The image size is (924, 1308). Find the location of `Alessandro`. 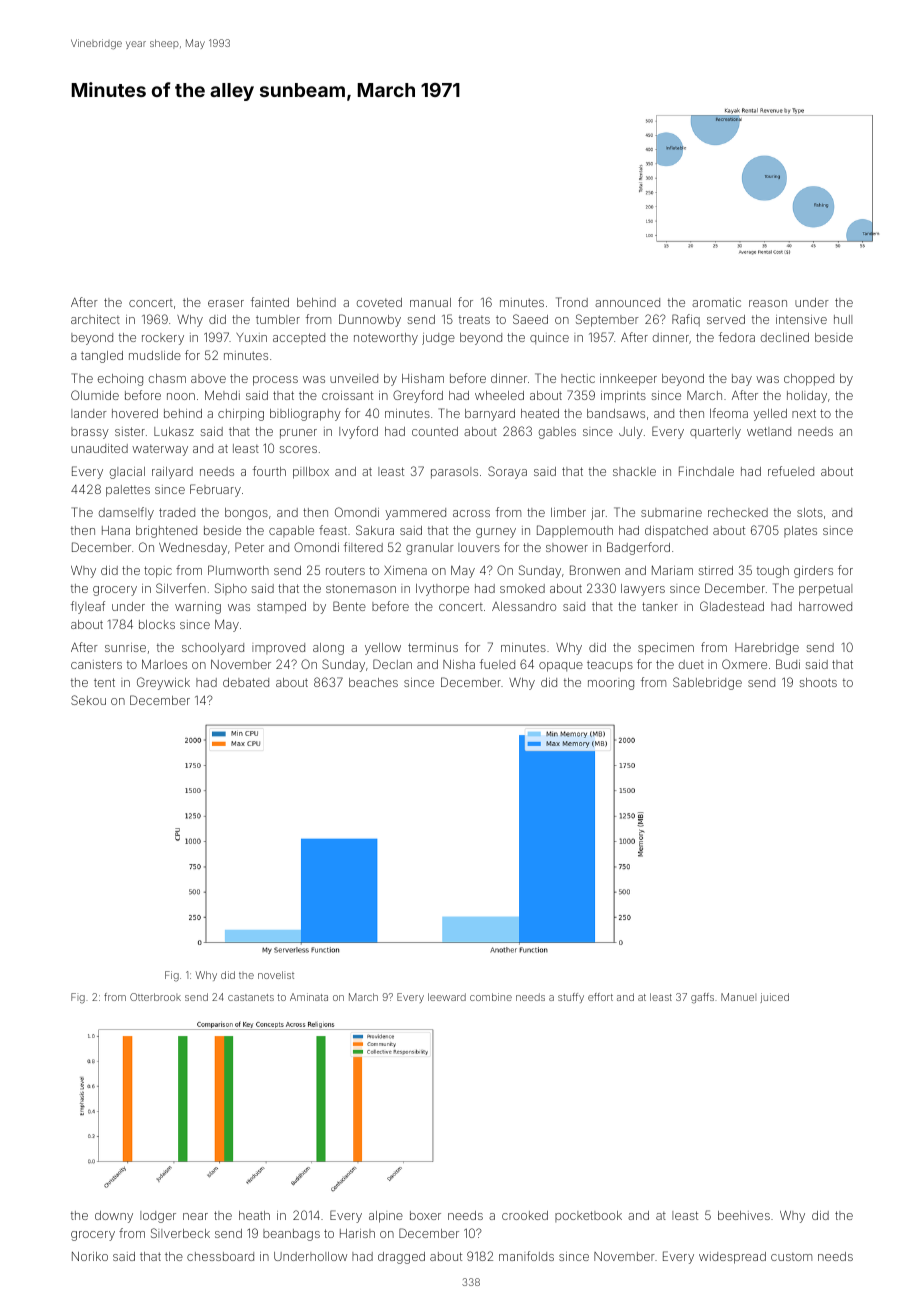

Alessandro is located at coordinates (524, 606).
